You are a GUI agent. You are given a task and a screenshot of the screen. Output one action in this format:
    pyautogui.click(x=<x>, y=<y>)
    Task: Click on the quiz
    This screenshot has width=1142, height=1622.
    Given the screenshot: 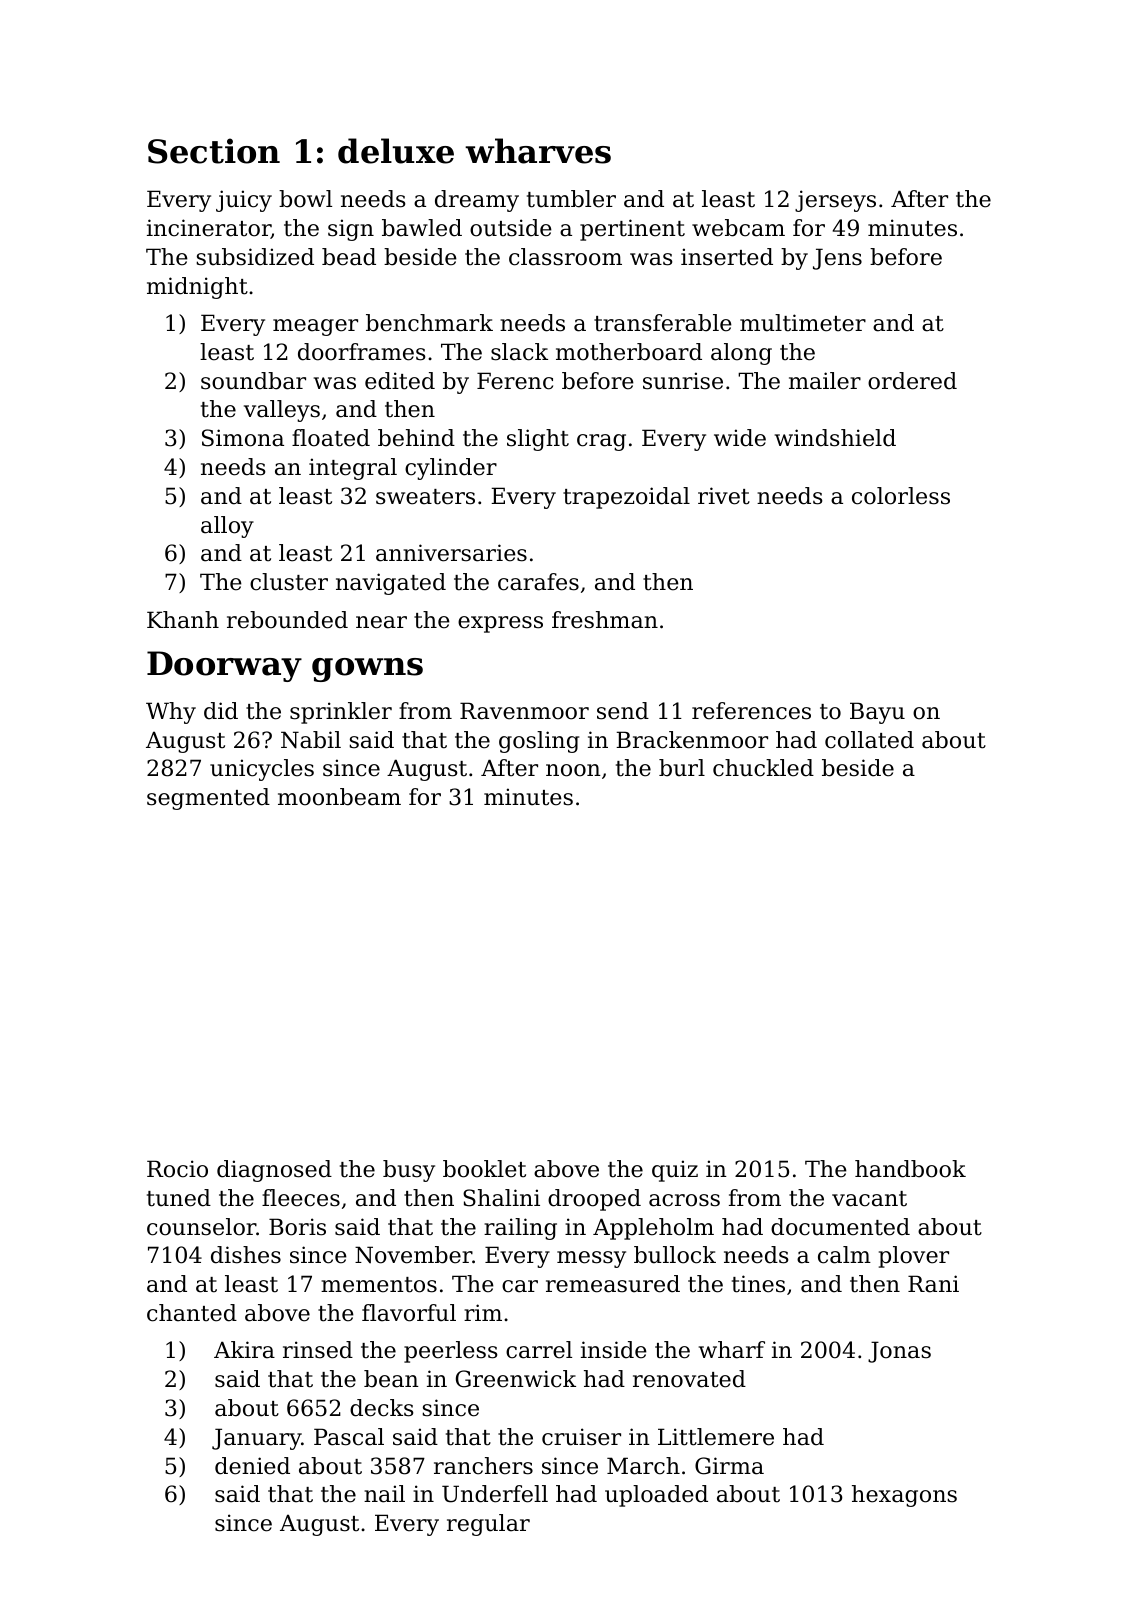 What is the action you would take?
    pyautogui.click(x=675, y=1171)
